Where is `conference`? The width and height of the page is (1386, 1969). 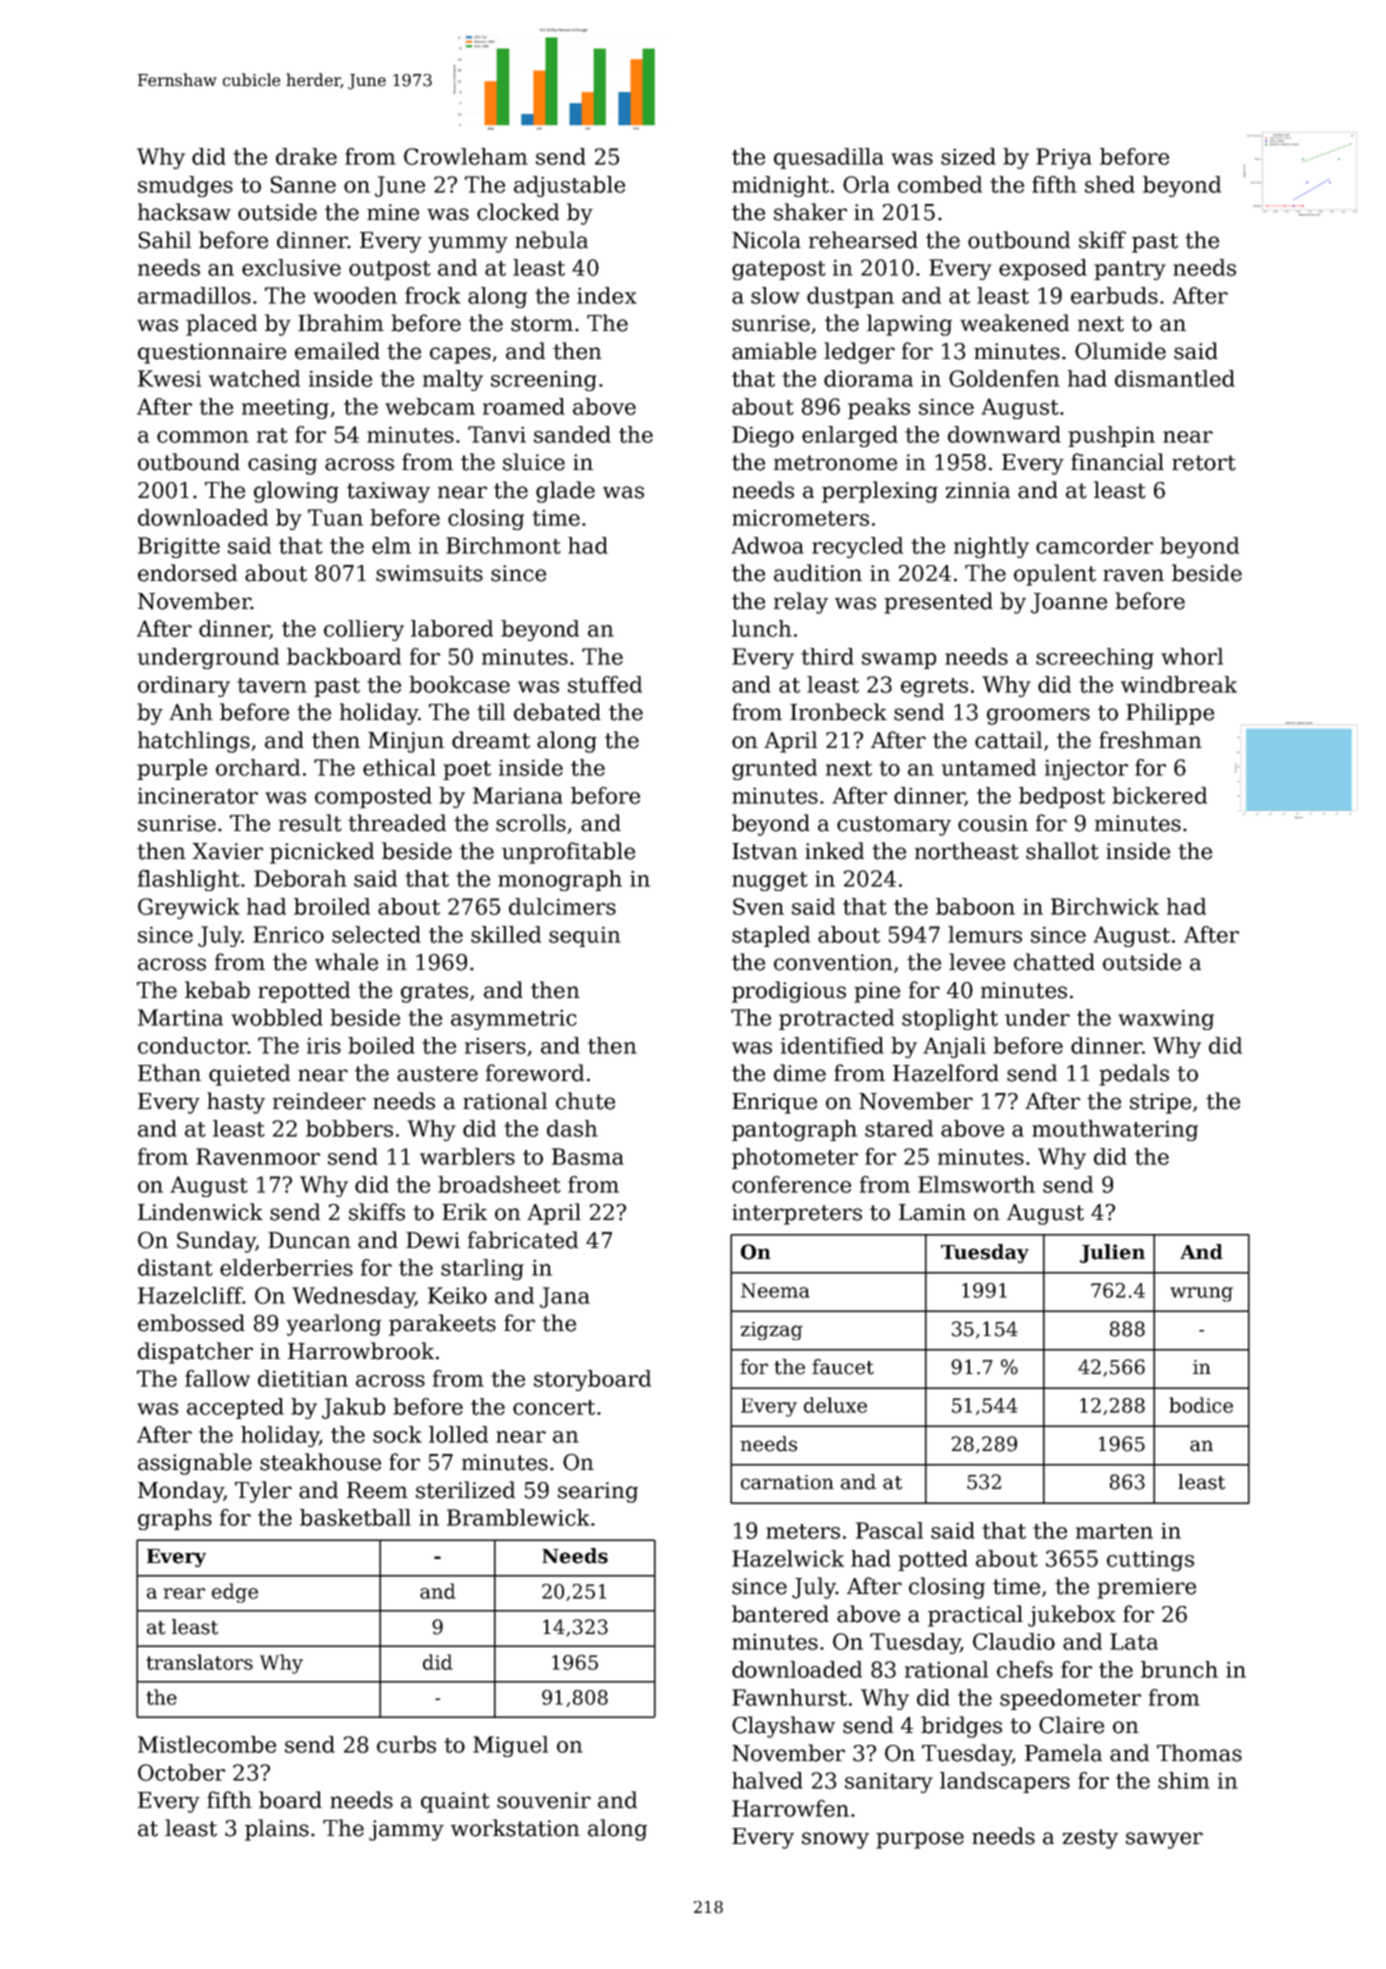 conference is located at coordinates (791, 1184).
